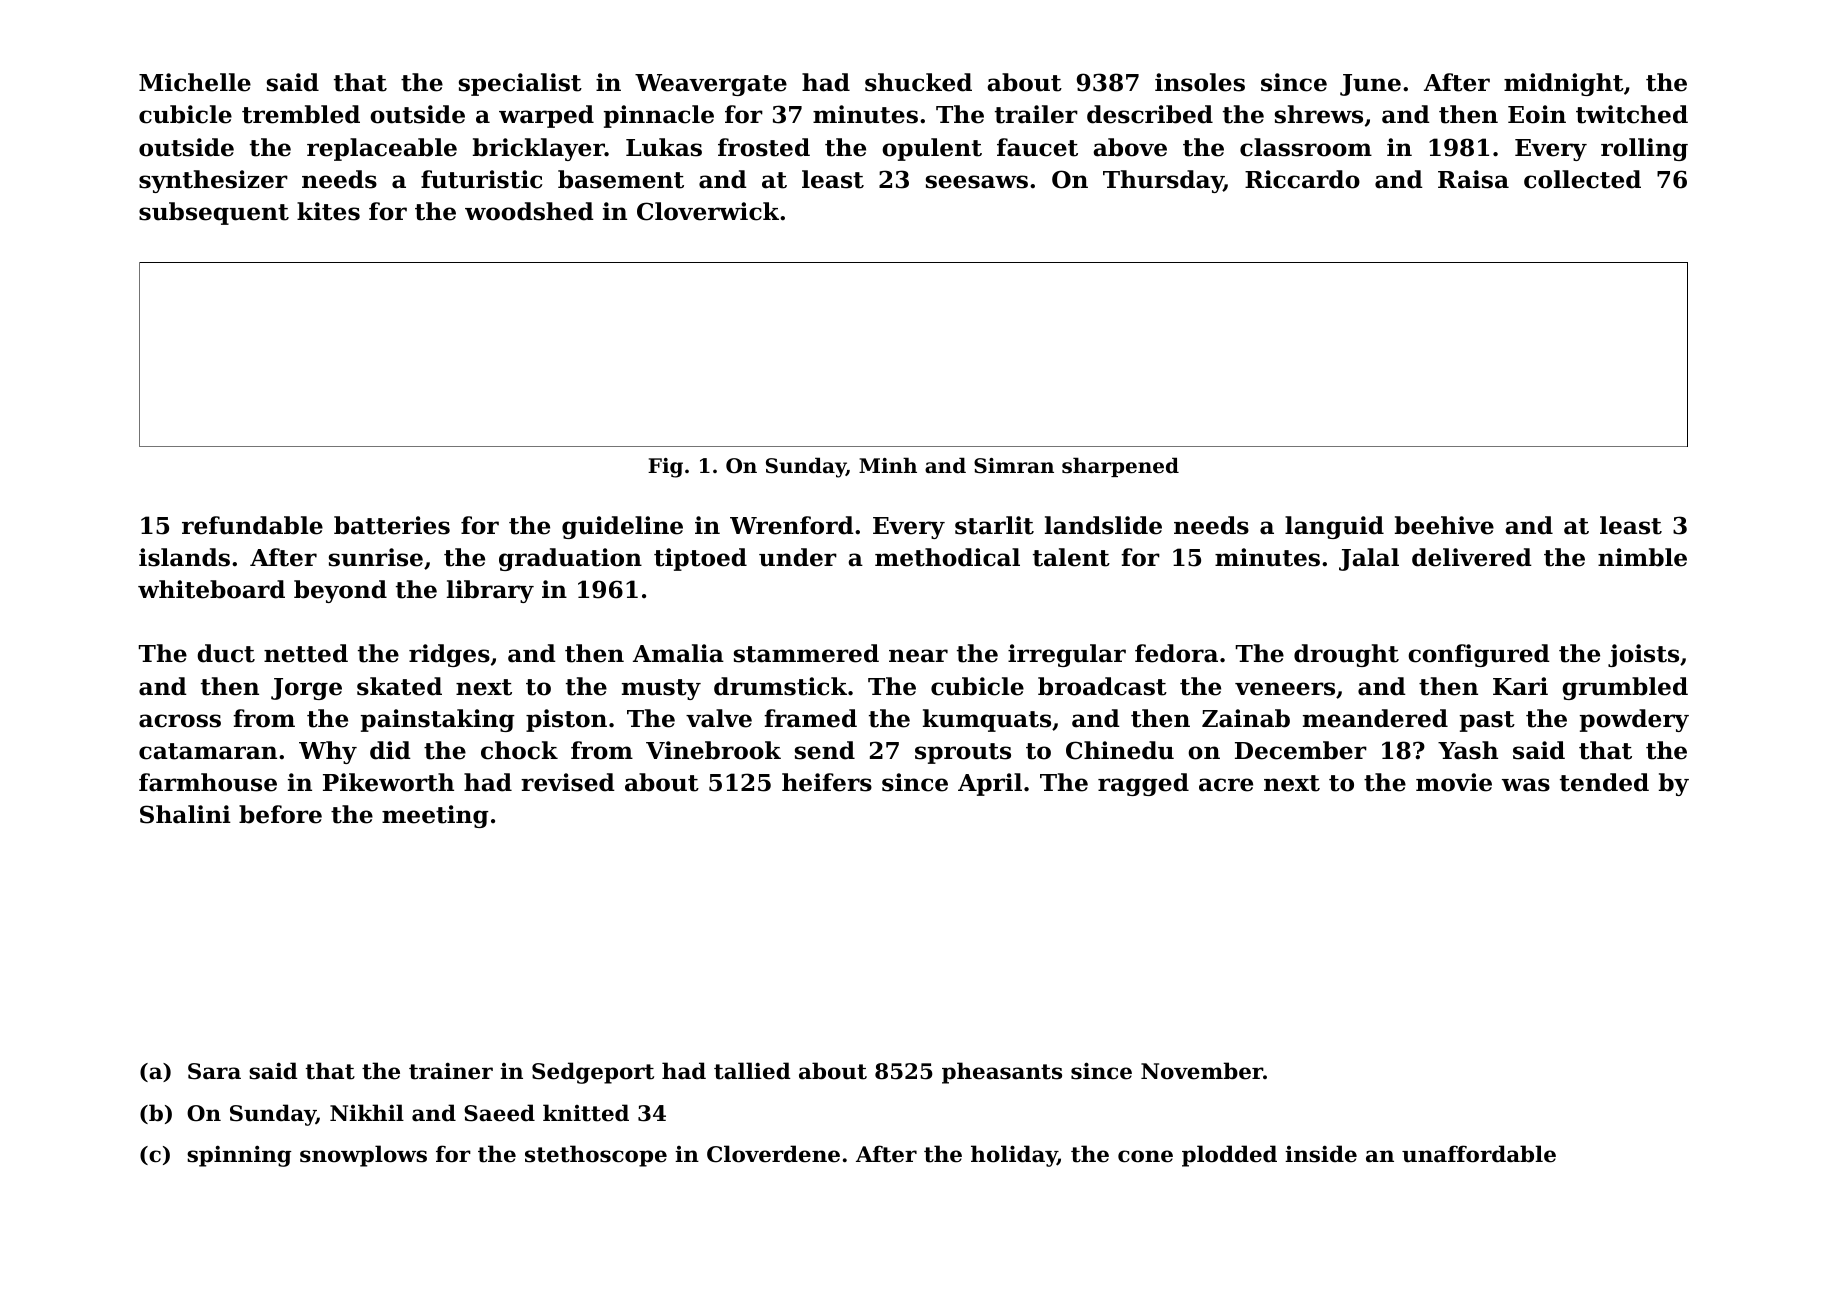 The width and height of the page is (1827, 1292). Describe the element at coordinates (593, 1073) in the page. I see `Sedgeport` at that location.
